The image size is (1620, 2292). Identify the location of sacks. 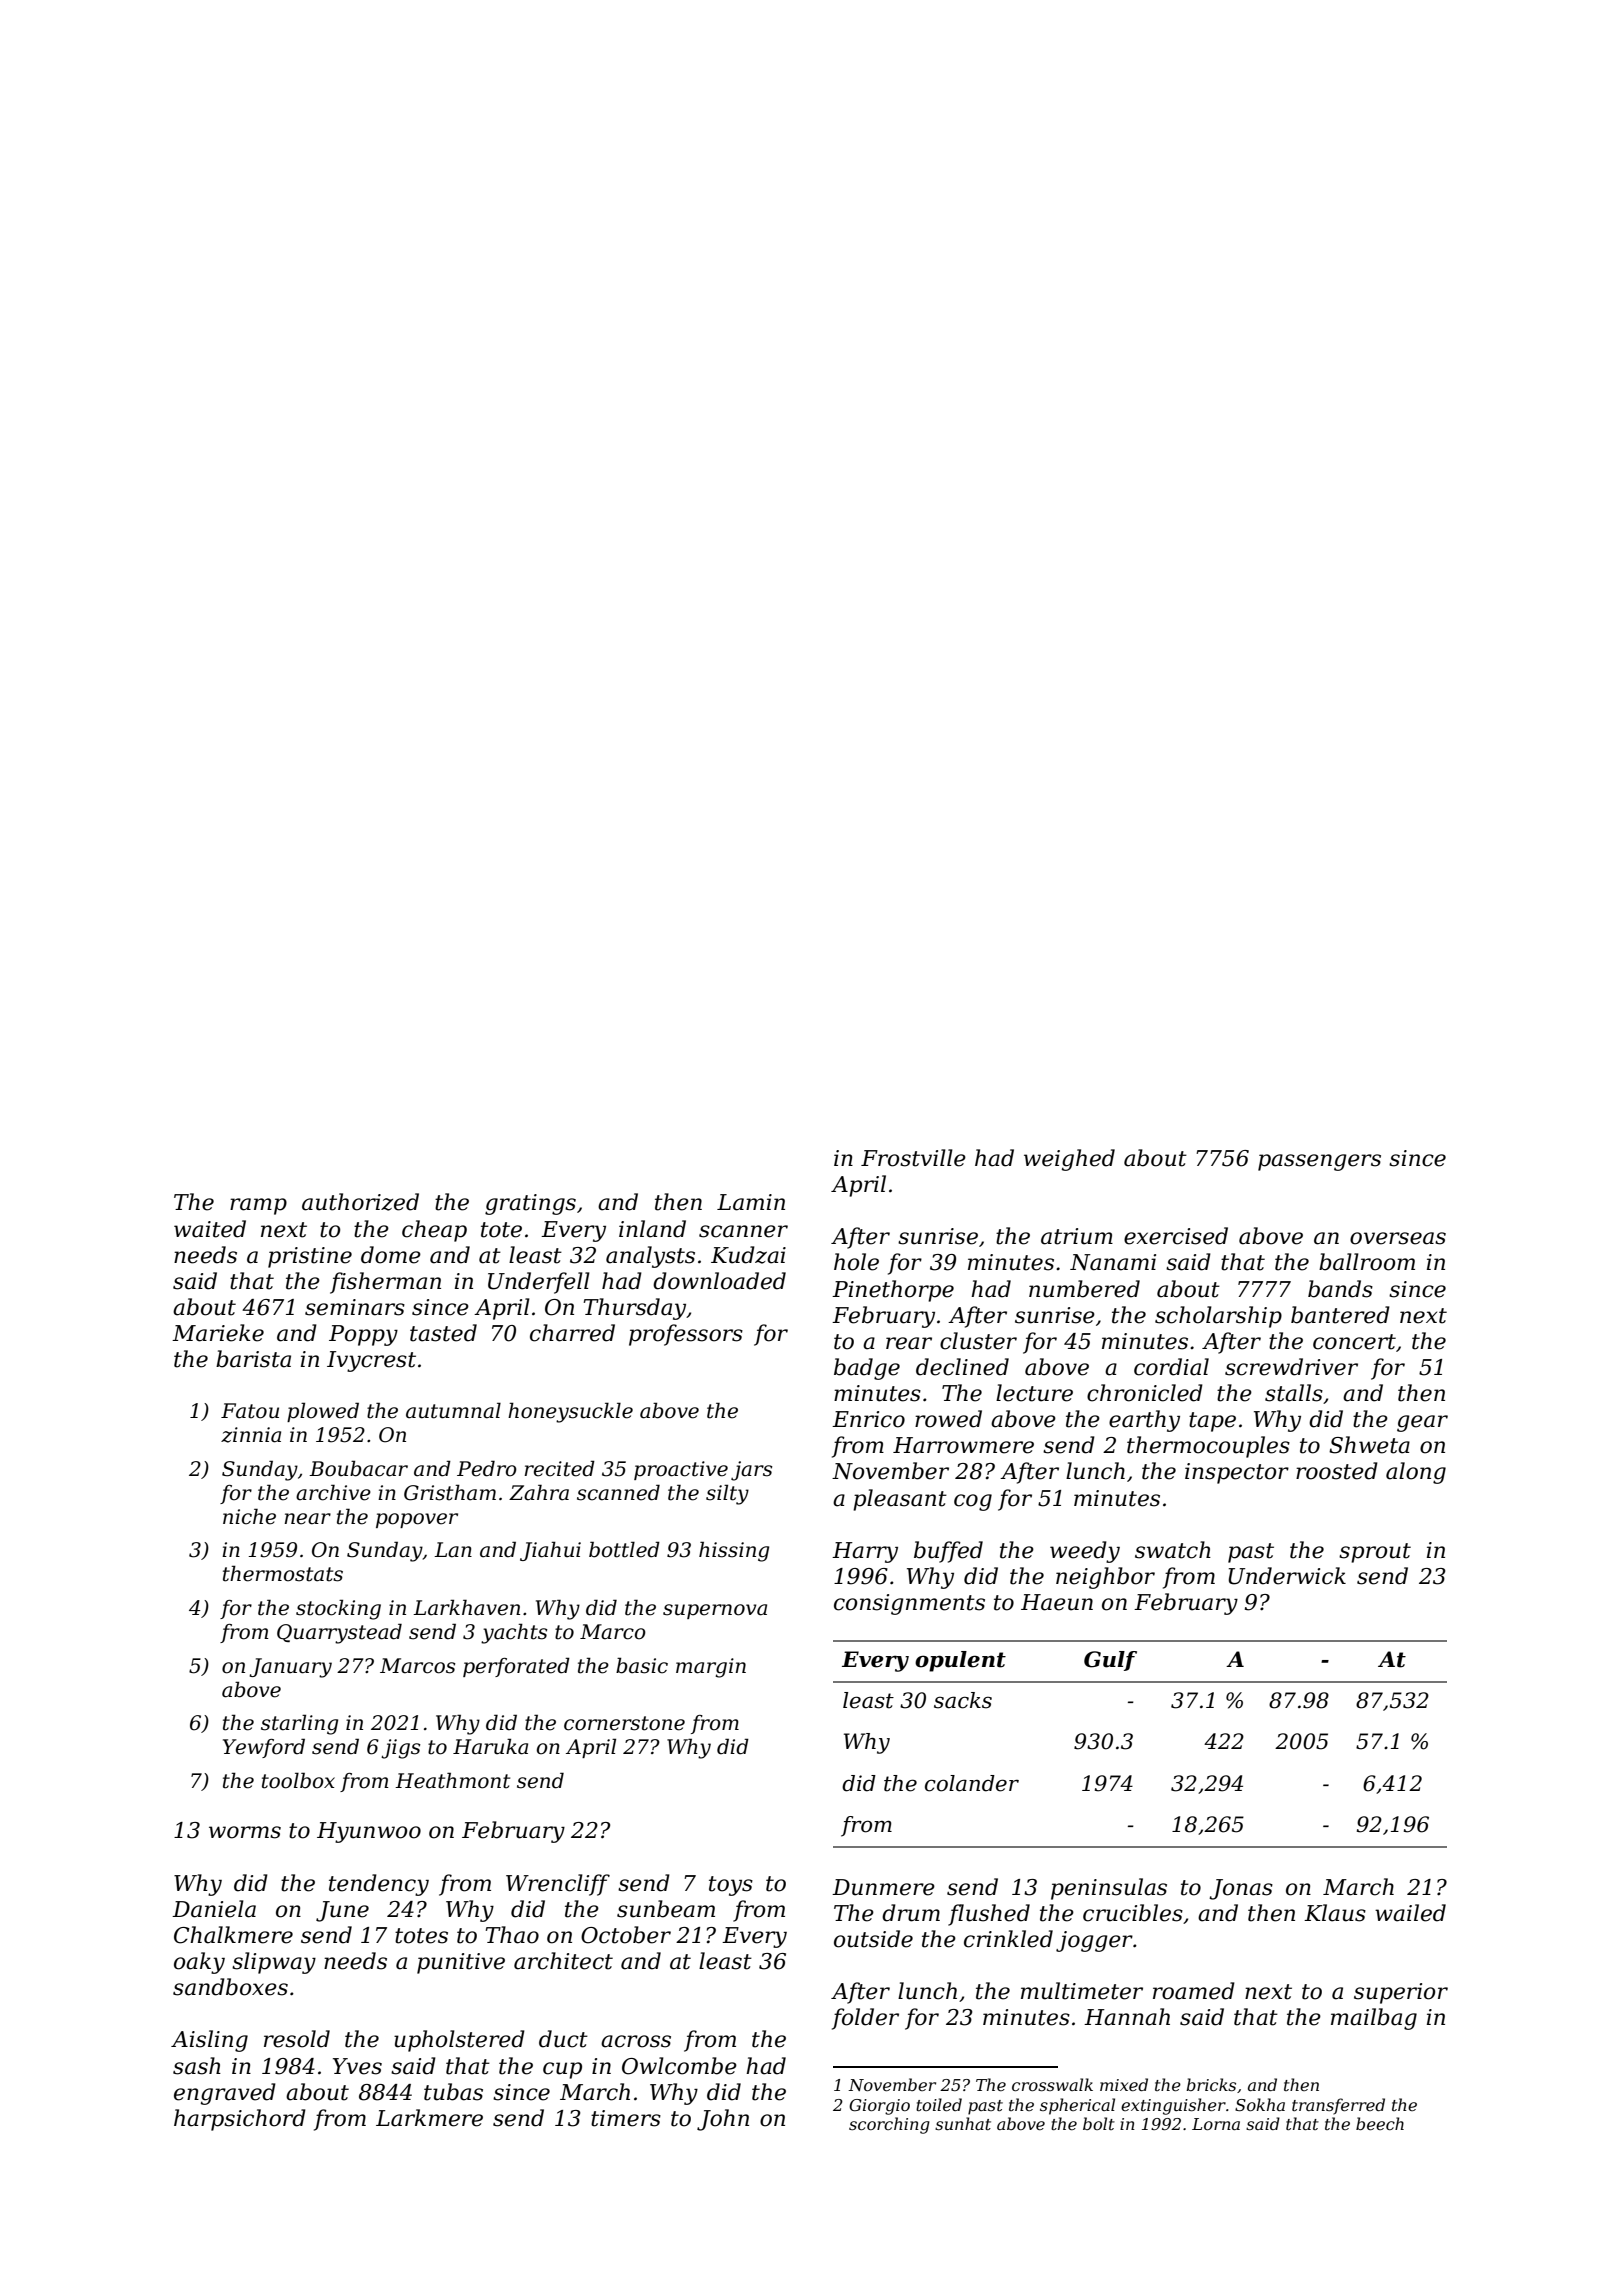
(963, 1700).
